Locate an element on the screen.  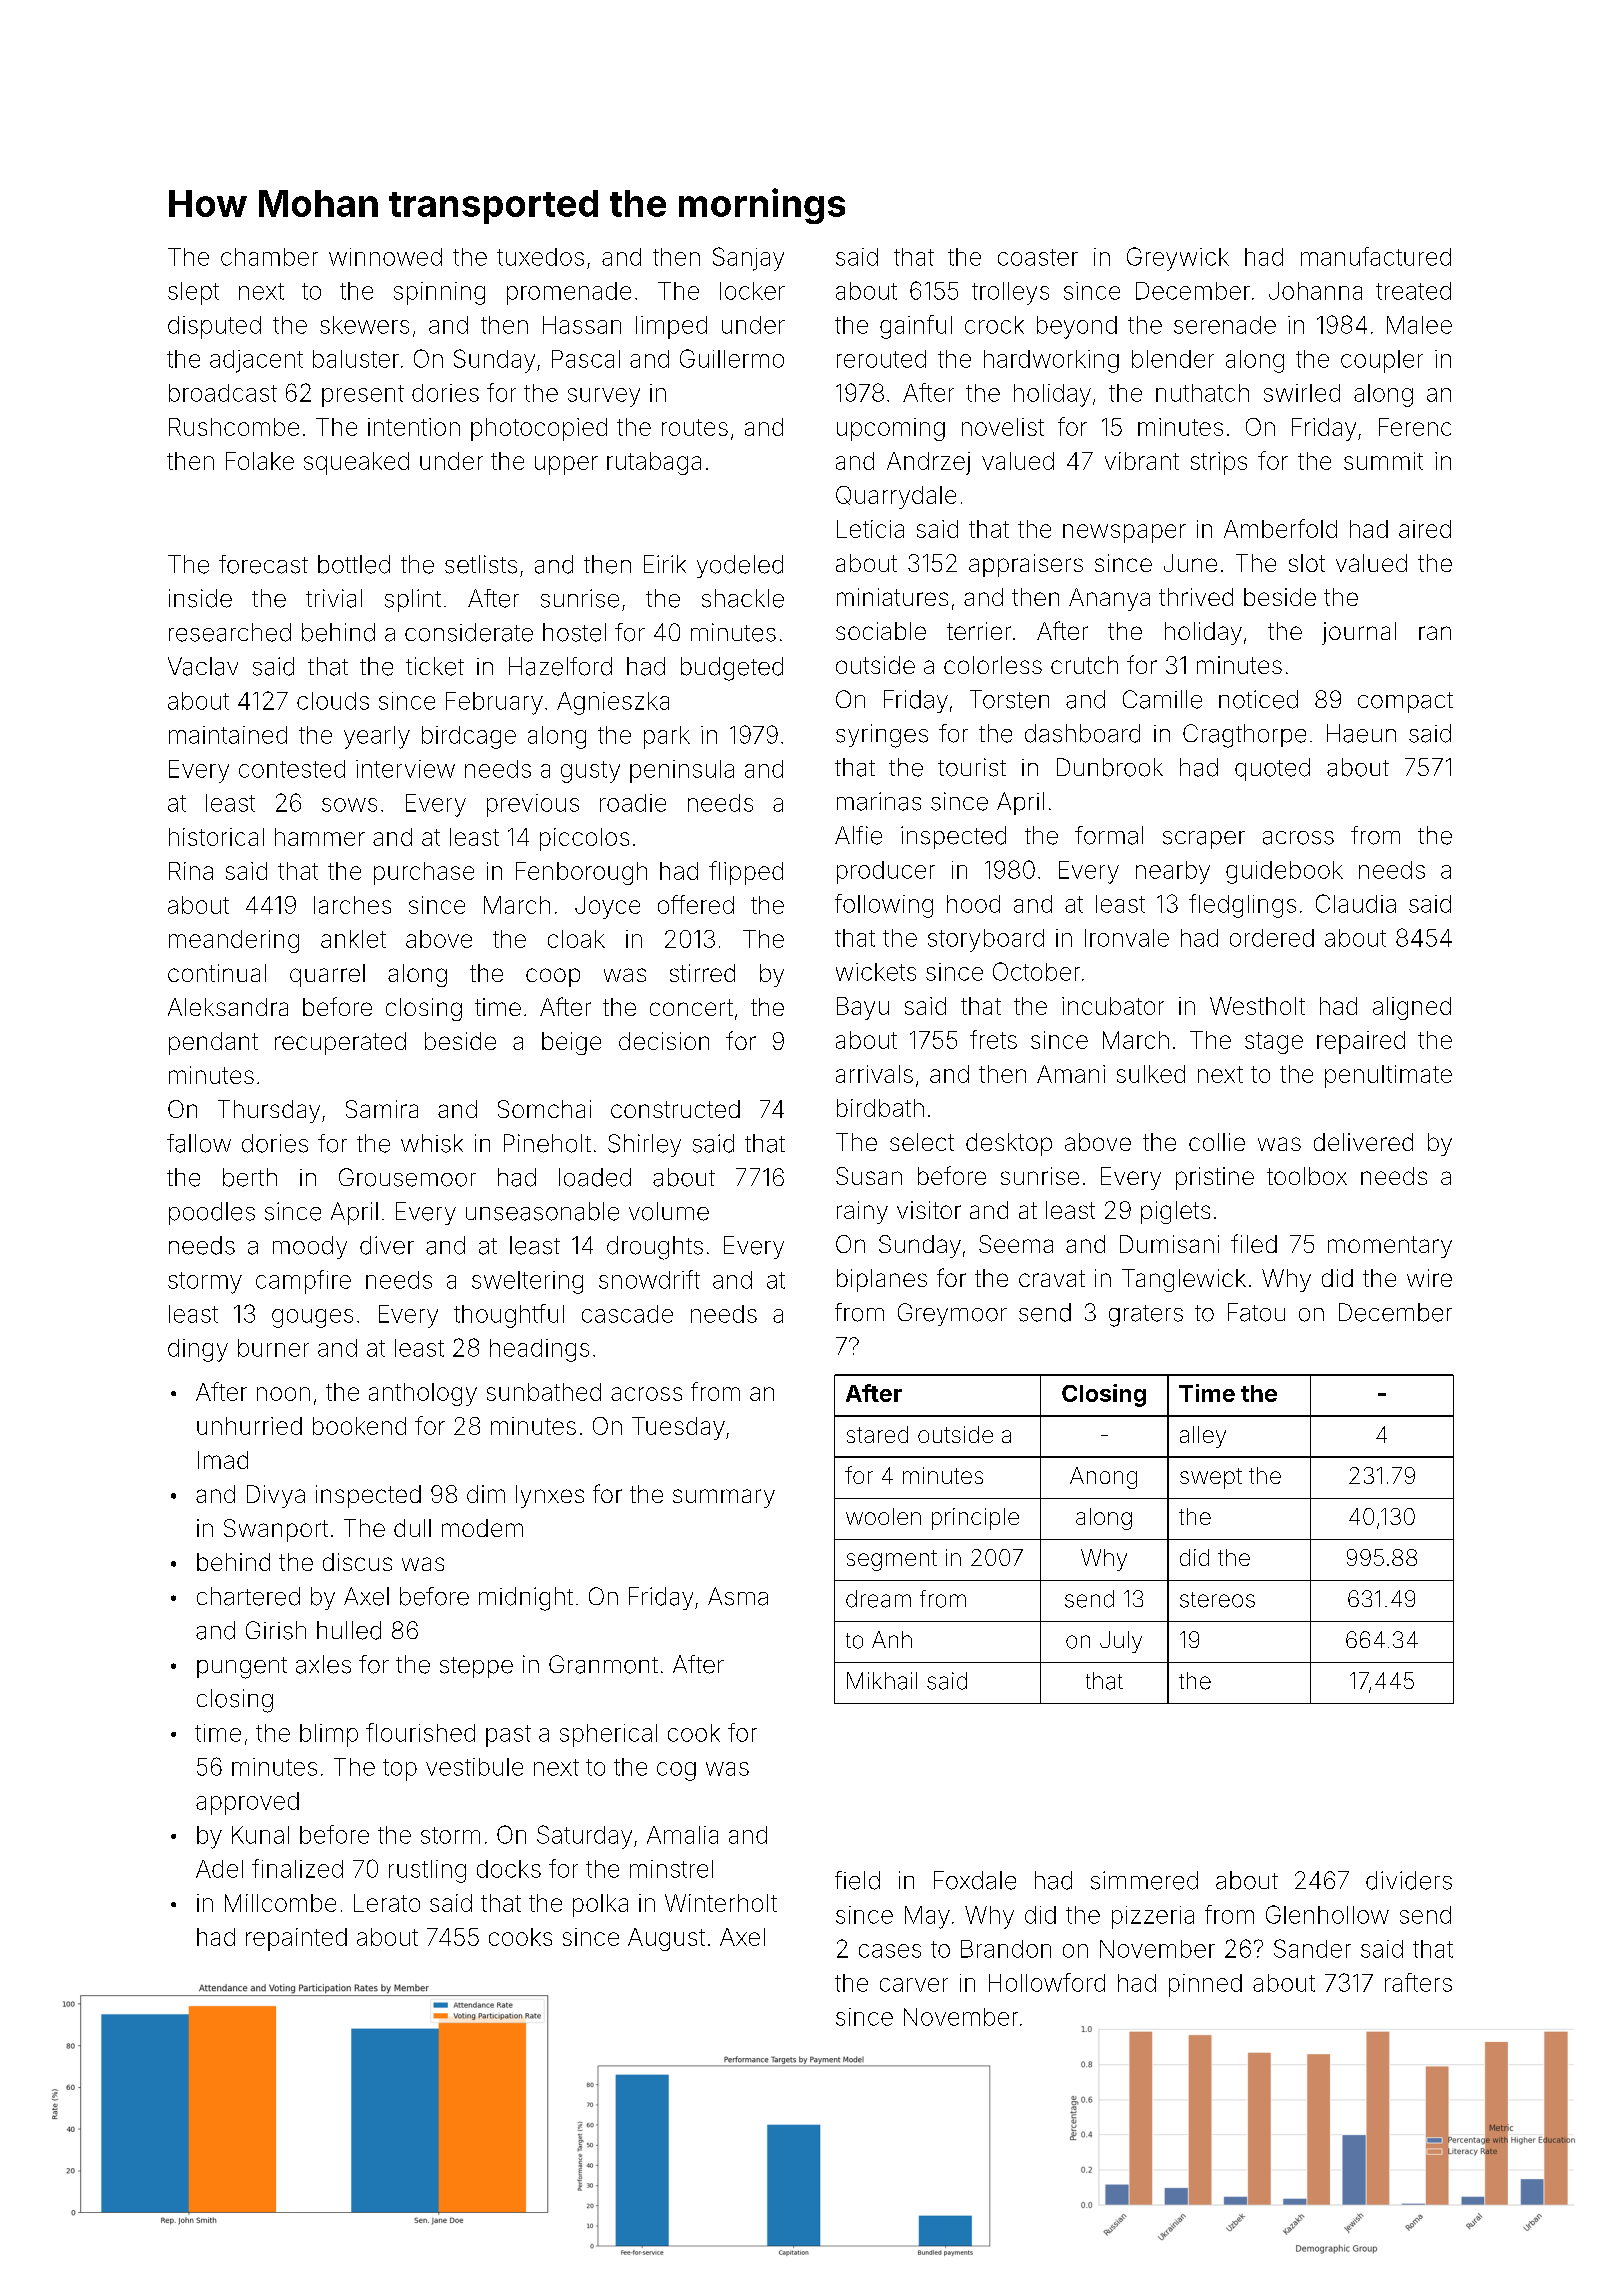
Samira is located at coordinates (382, 1109).
